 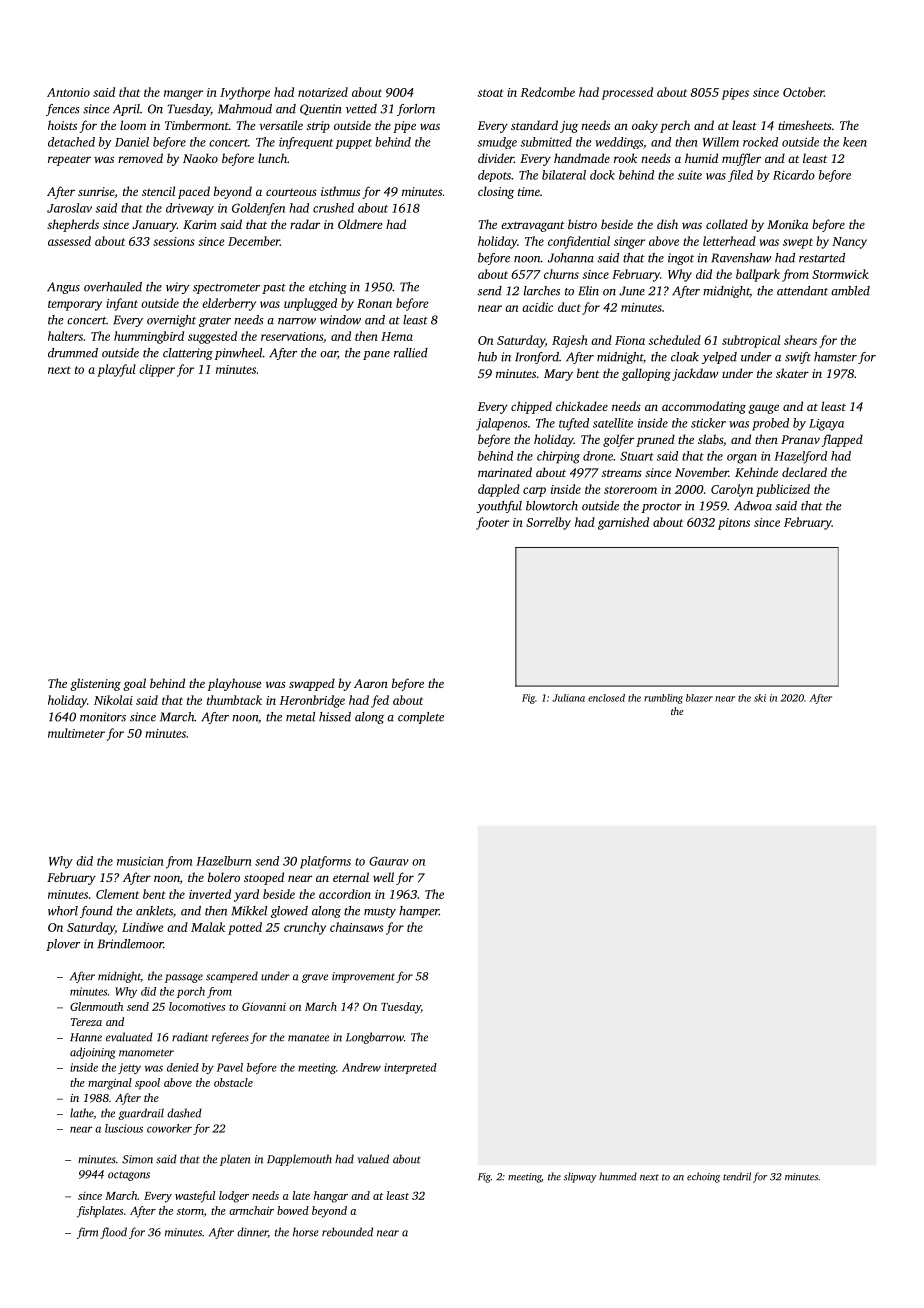 I want to click on Sorrelby, so click(x=548, y=523).
